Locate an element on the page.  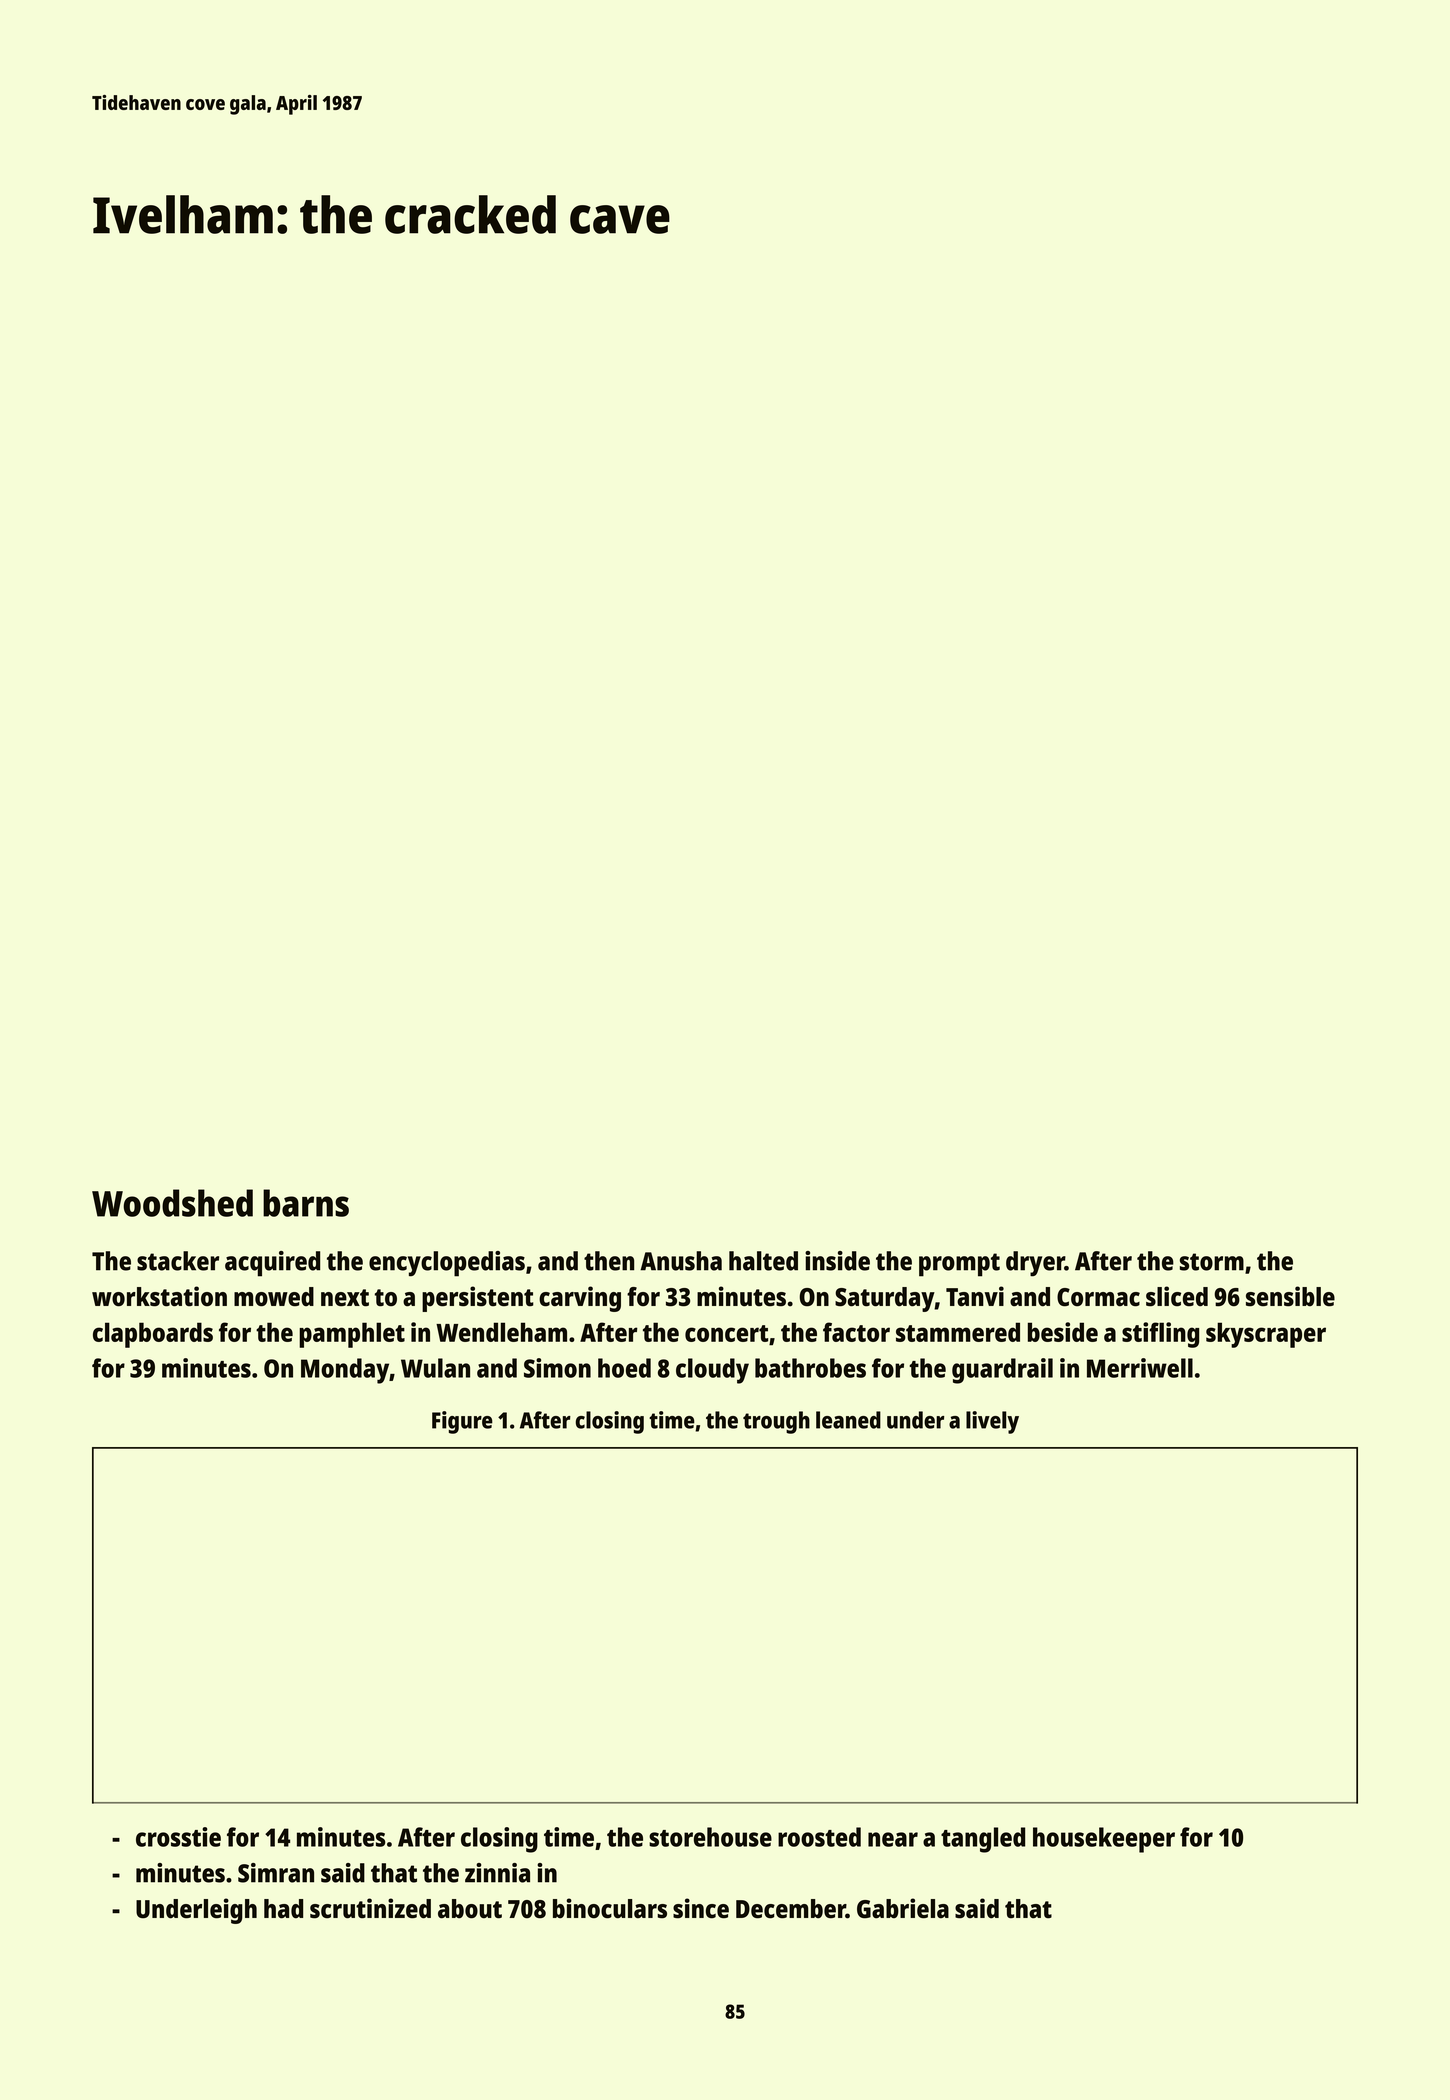
Simran is located at coordinates (276, 1873).
